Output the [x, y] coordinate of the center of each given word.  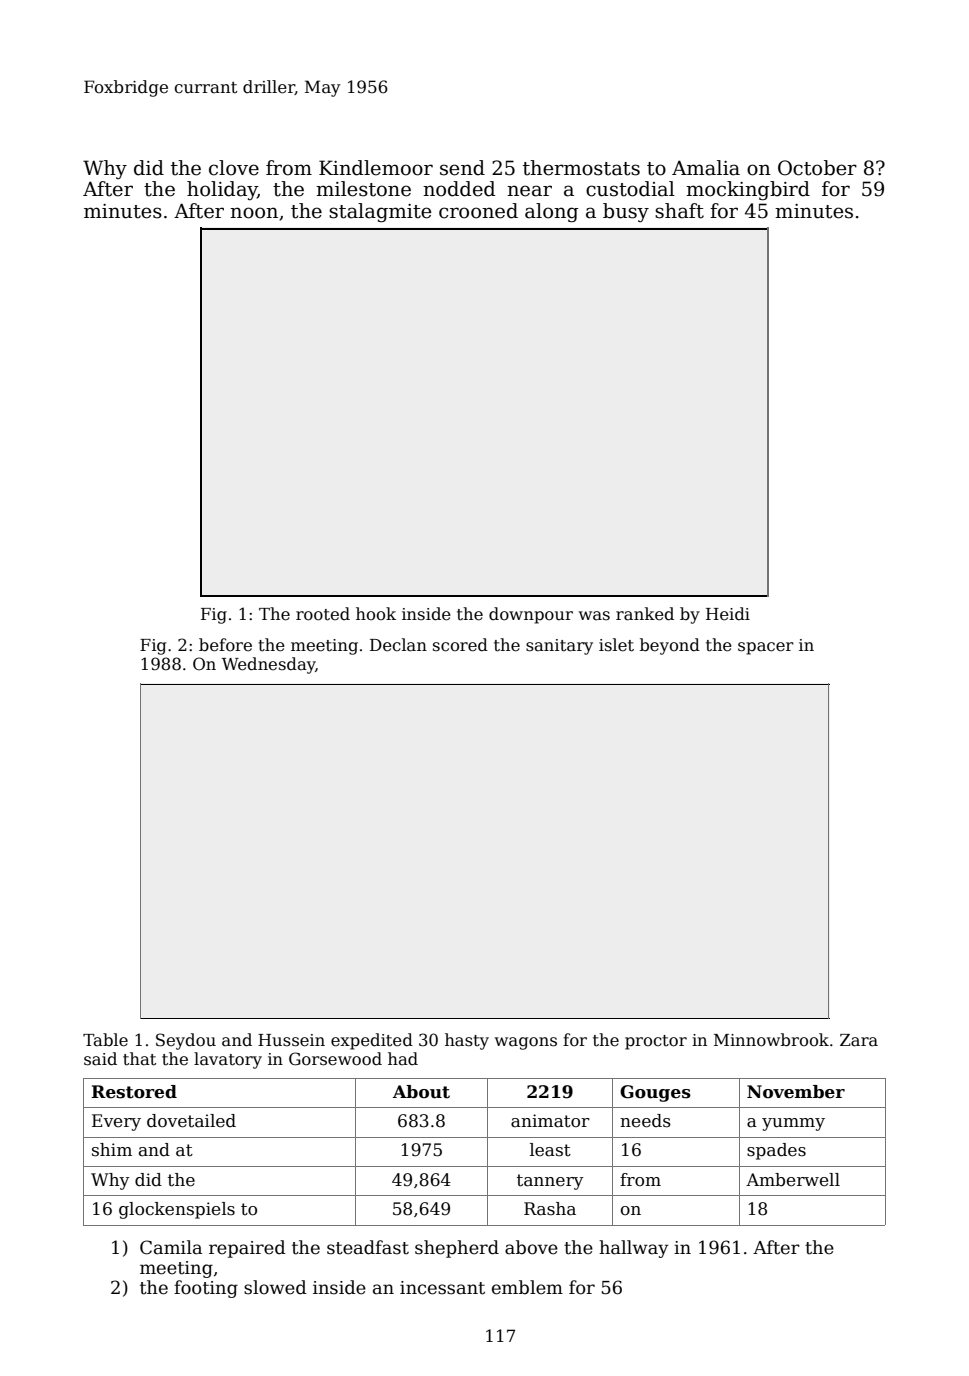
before [225, 645]
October [817, 168]
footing [206, 1289]
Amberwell [793, 1180]
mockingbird [748, 191]
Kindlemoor [376, 168]
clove [234, 168]
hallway [634, 1249]
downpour [531, 615]
